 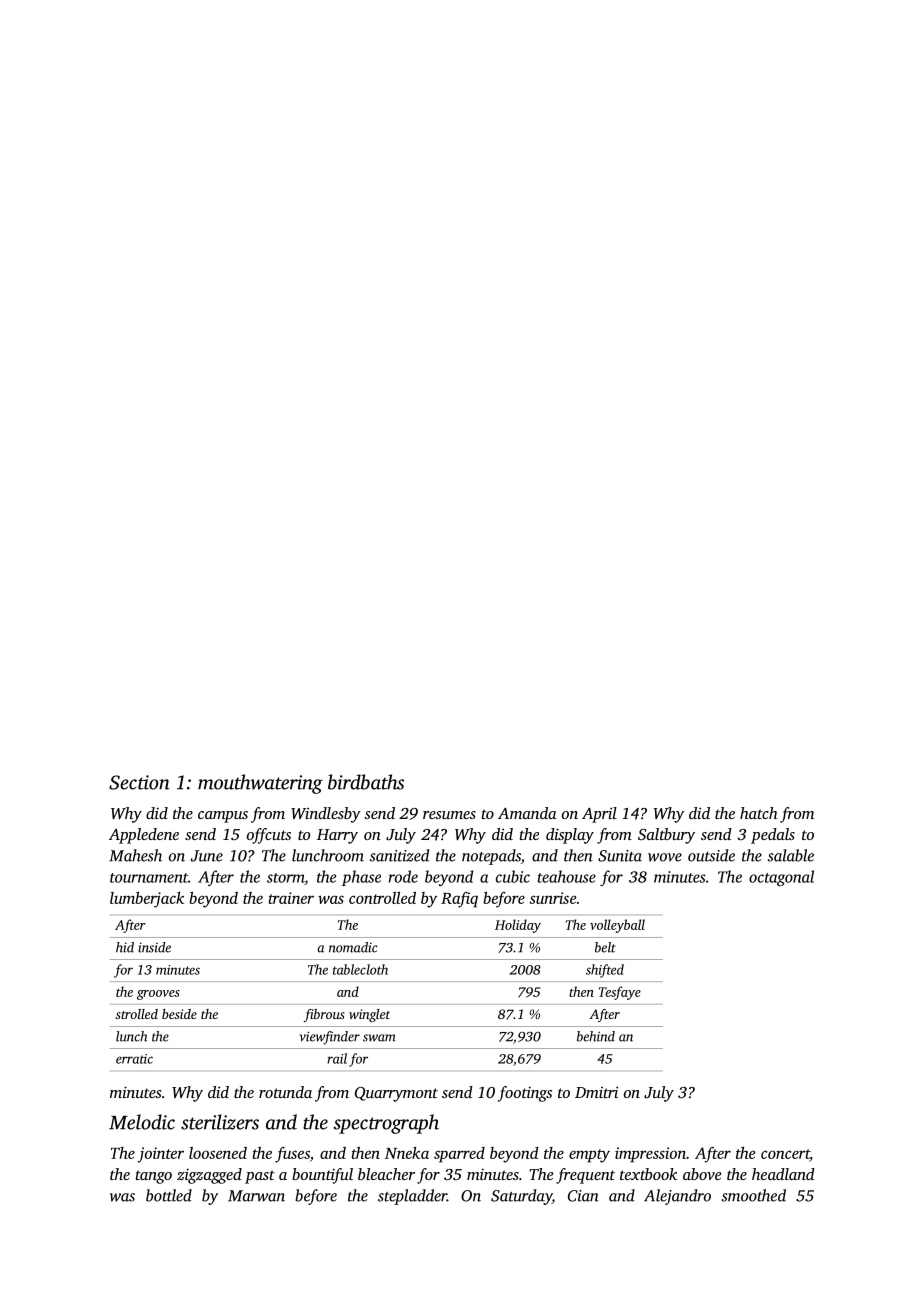 What do you see at coordinates (521, 1197) in the screenshot?
I see `Saturday` at bounding box center [521, 1197].
